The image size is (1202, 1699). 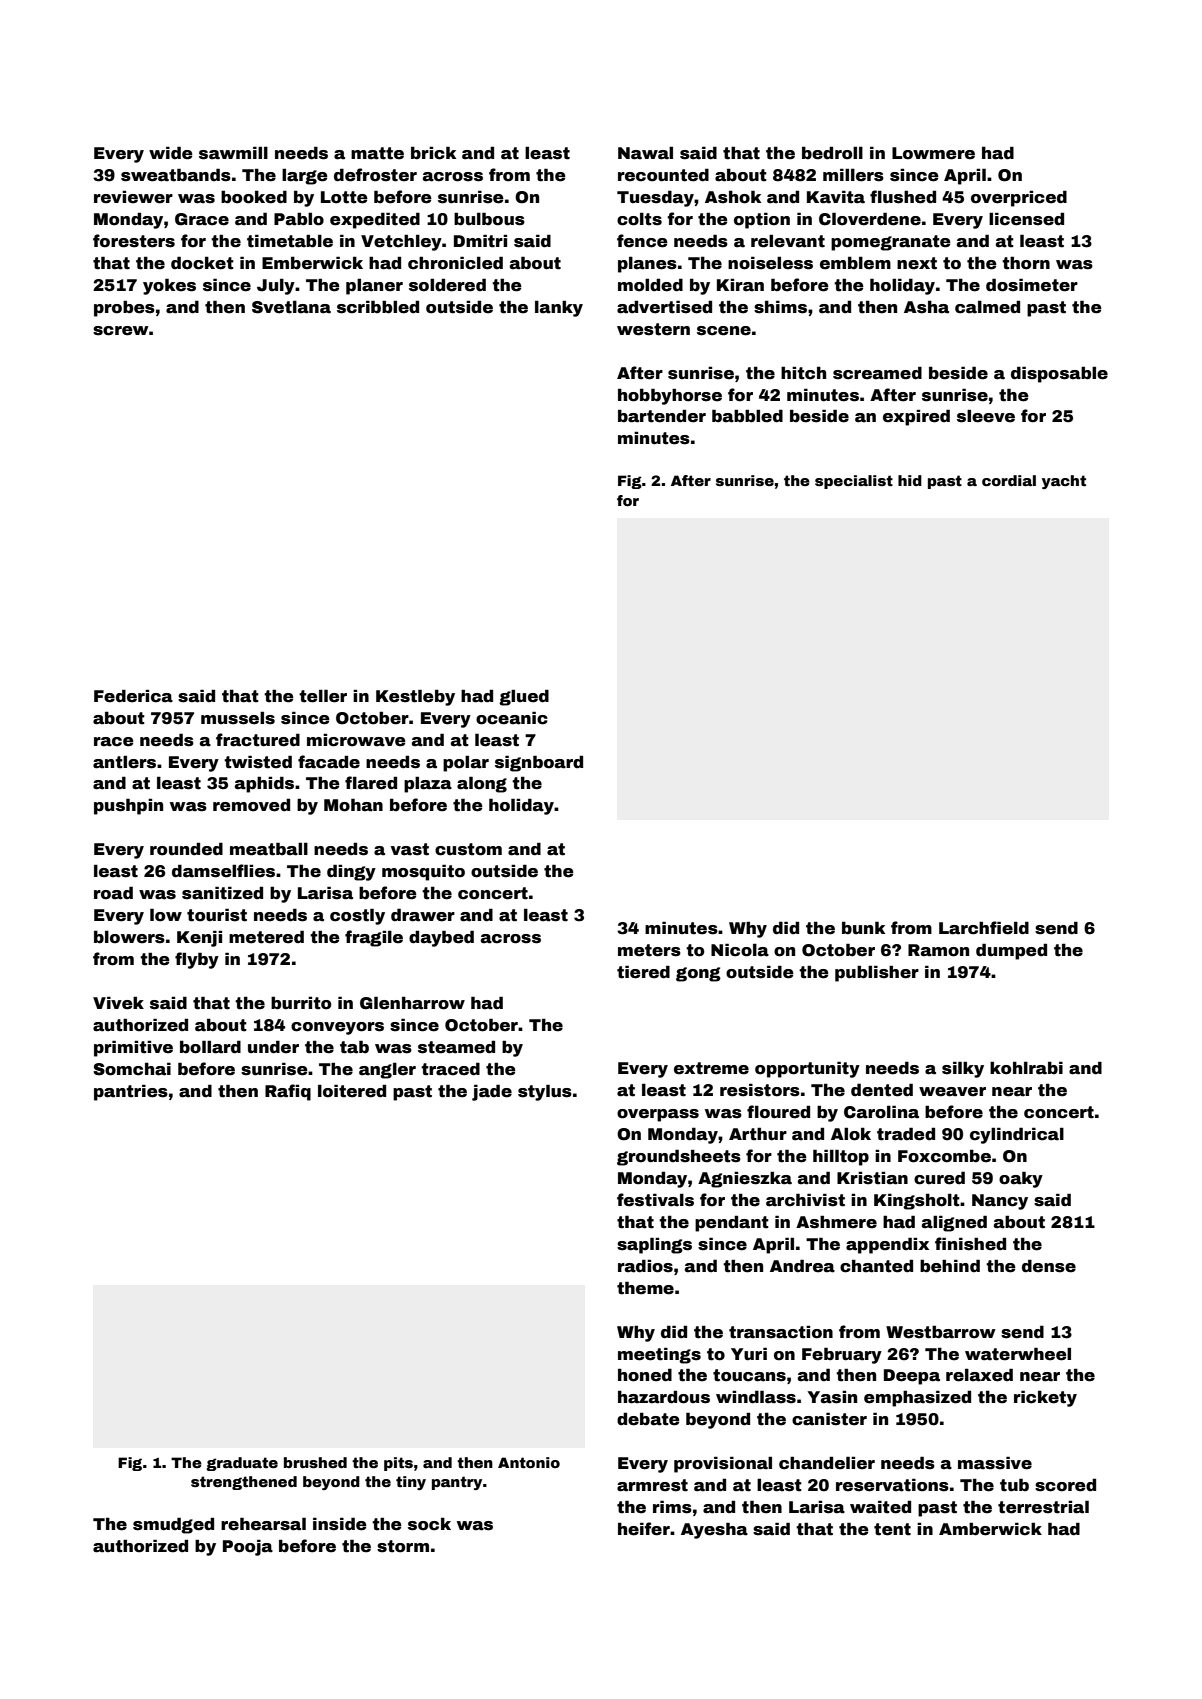 What do you see at coordinates (171, 153) in the screenshot?
I see `wide` at bounding box center [171, 153].
